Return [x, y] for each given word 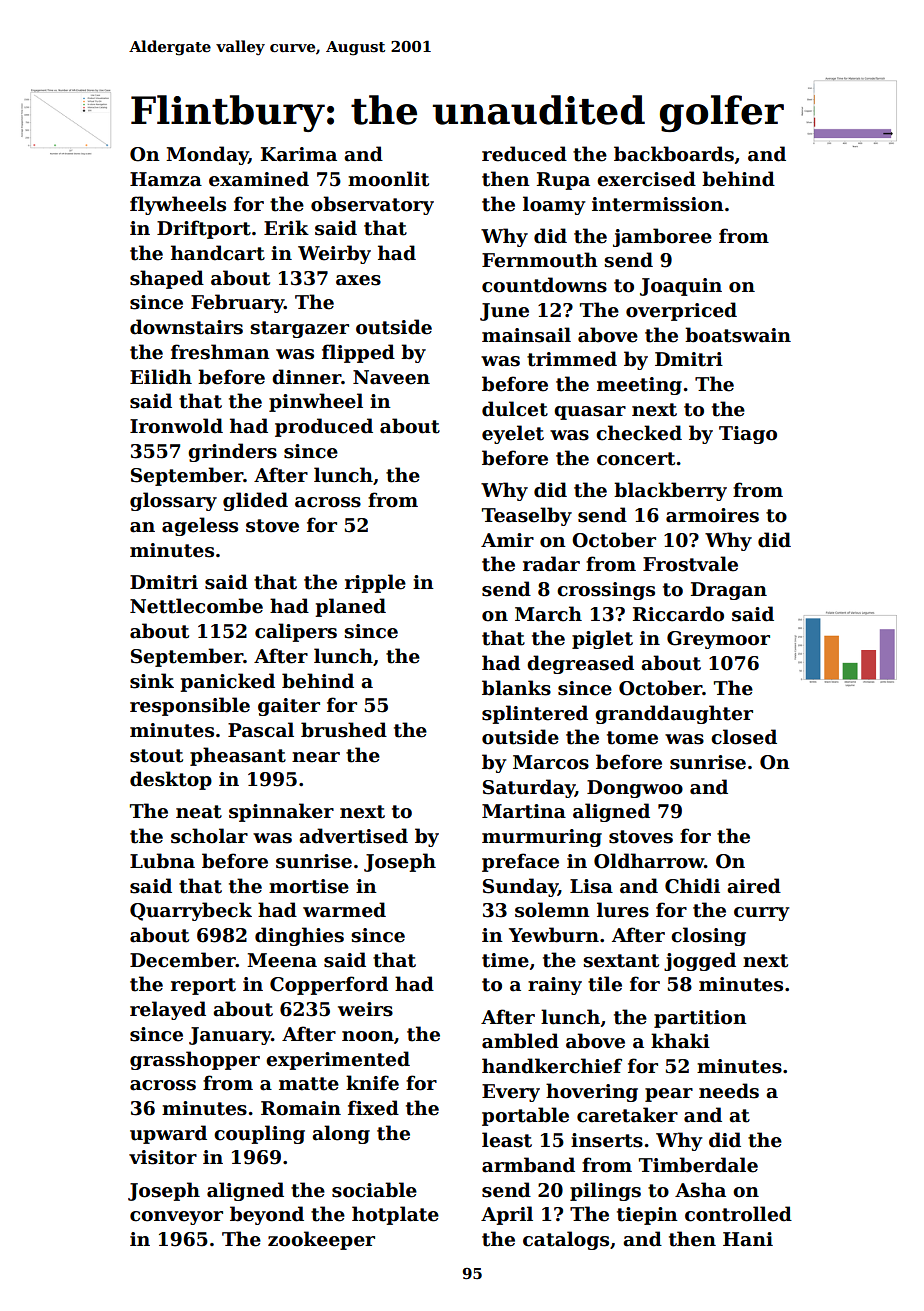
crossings [606, 591]
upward [168, 1134]
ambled [520, 1041]
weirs [365, 1009]
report [203, 986]
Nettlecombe [196, 606]
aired [754, 886]
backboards [674, 154]
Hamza [166, 179]
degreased [580, 664]
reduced [524, 154]
